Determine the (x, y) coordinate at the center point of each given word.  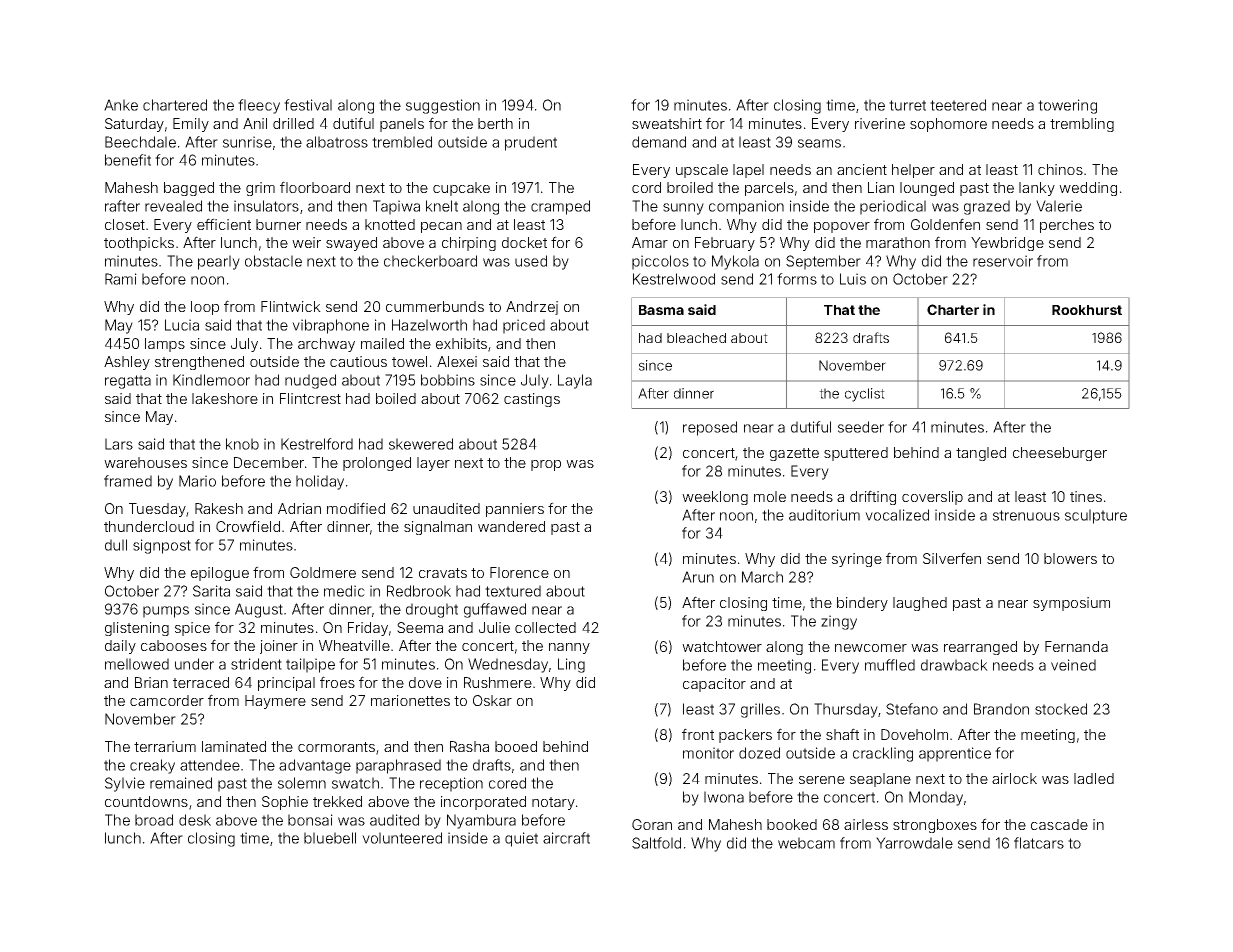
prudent (531, 143)
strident (256, 664)
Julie (494, 627)
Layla (575, 381)
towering (1067, 106)
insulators (266, 206)
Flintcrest (310, 398)
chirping (469, 244)
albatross (337, 142)
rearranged (980, 648)
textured (513, 591)
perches (1067, 226)
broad (154, 820)
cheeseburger (1060, 454)
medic (344, 591)
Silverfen (952, 558)
